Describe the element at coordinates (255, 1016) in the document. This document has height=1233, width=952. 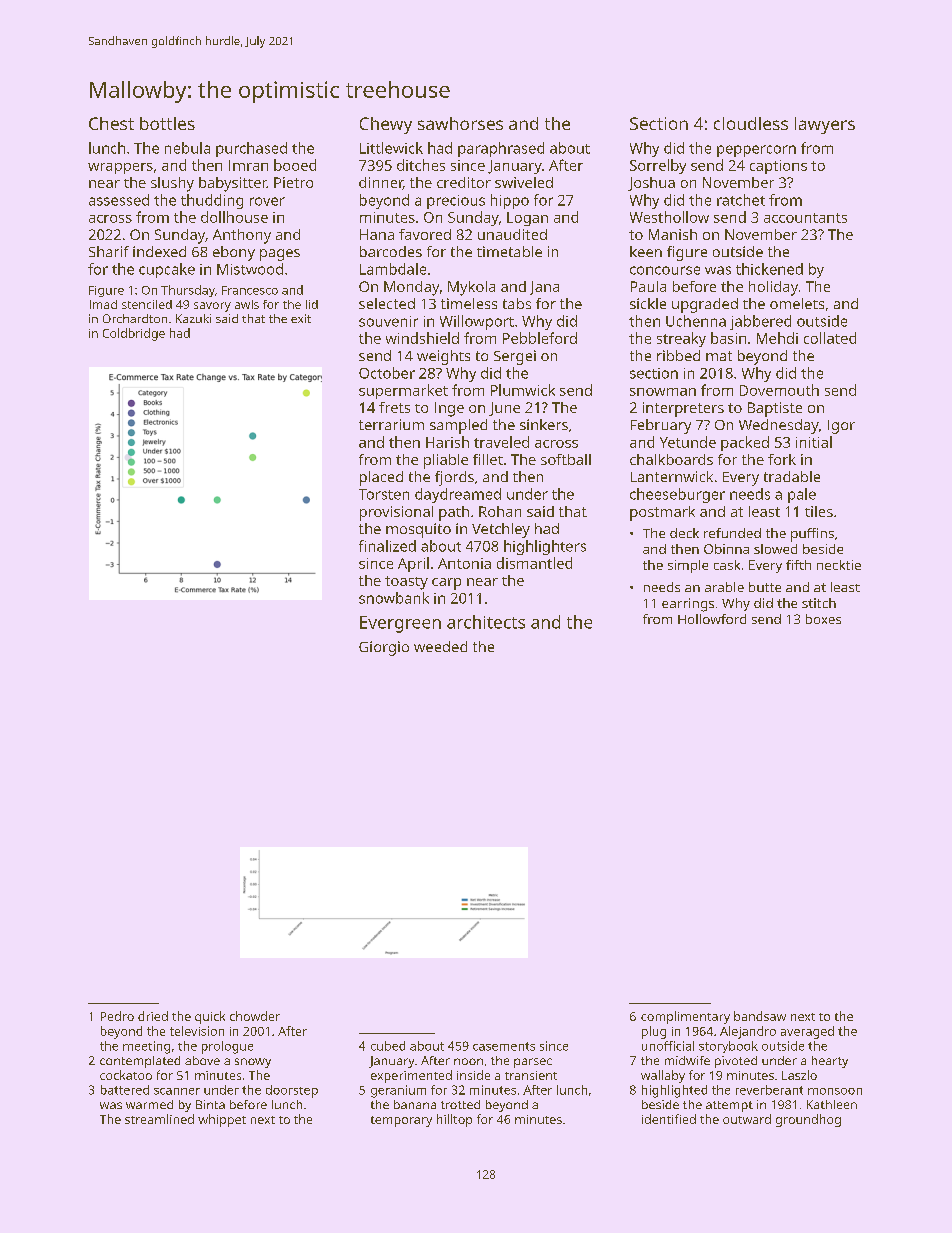
I see `chowder` at that location.
